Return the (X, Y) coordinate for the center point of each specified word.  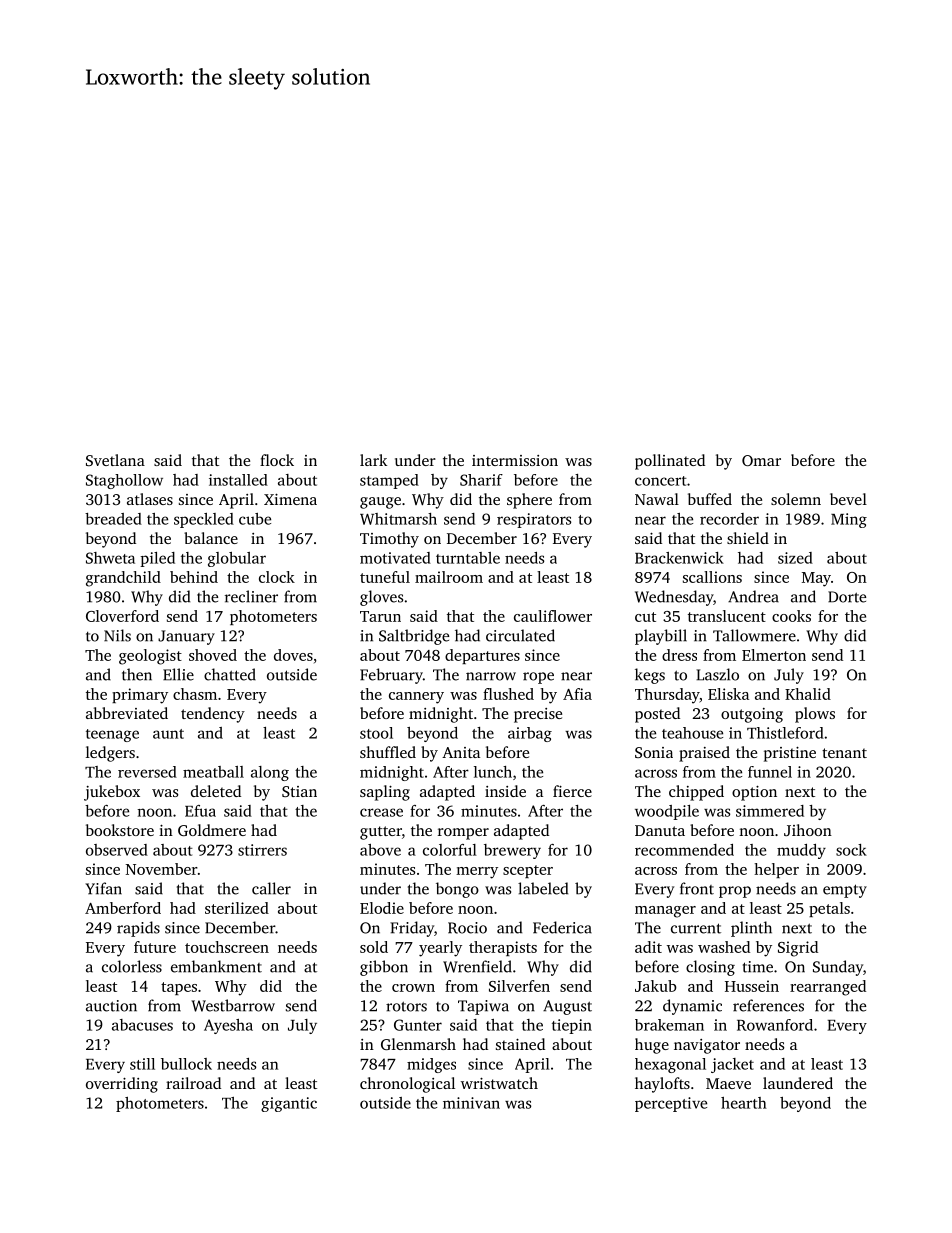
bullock (186, 1064)
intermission (515, 460)
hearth (744, 1103)
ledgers (110, 754)
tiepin (572, 1026)
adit (648, 947)
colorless (132, 966)
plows (815, 715)
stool (376, 733)
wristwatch (499, 1083)
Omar (761, 460)
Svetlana (115, 460)
